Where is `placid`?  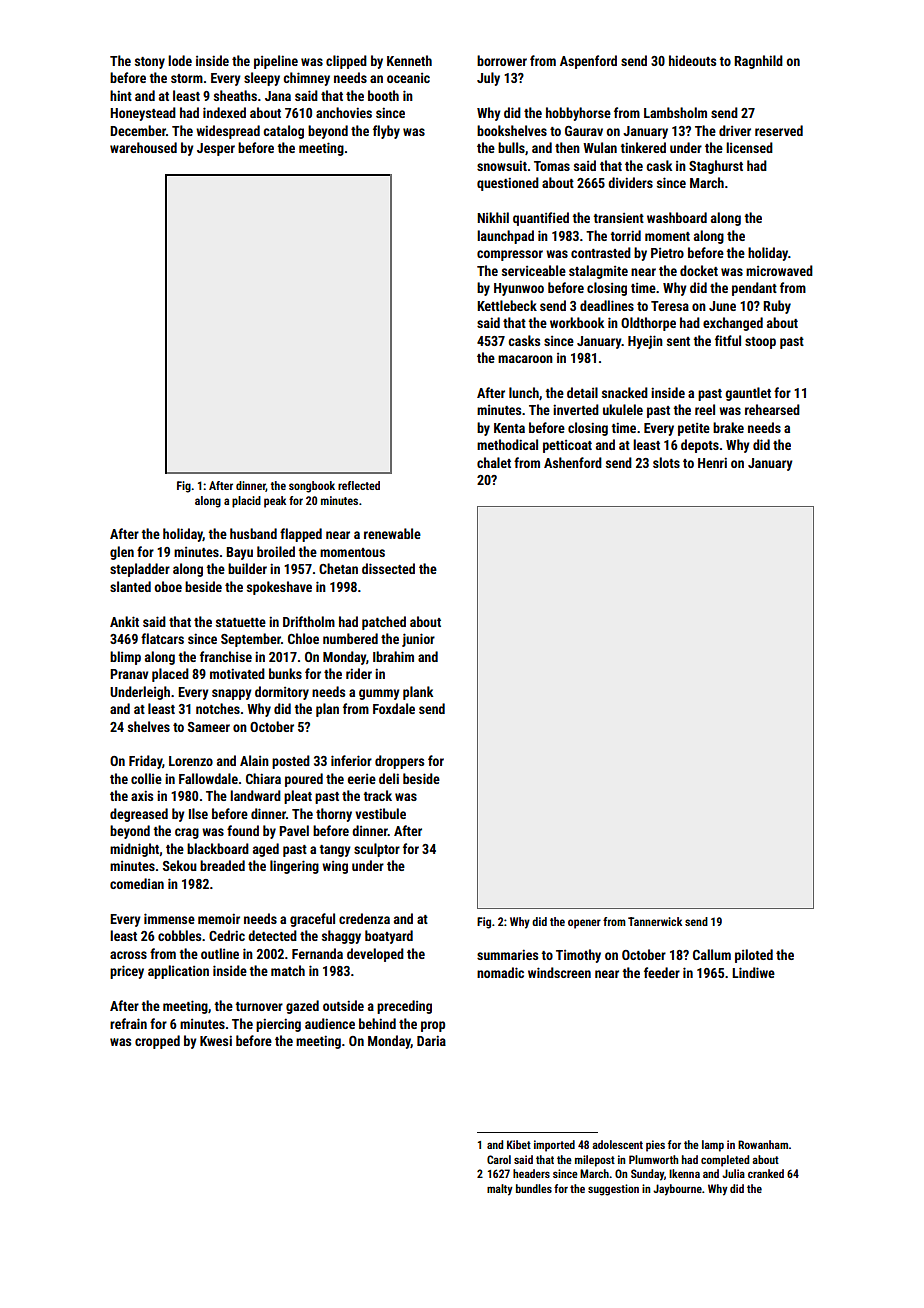 placid is located at coordinates (246, 502).
